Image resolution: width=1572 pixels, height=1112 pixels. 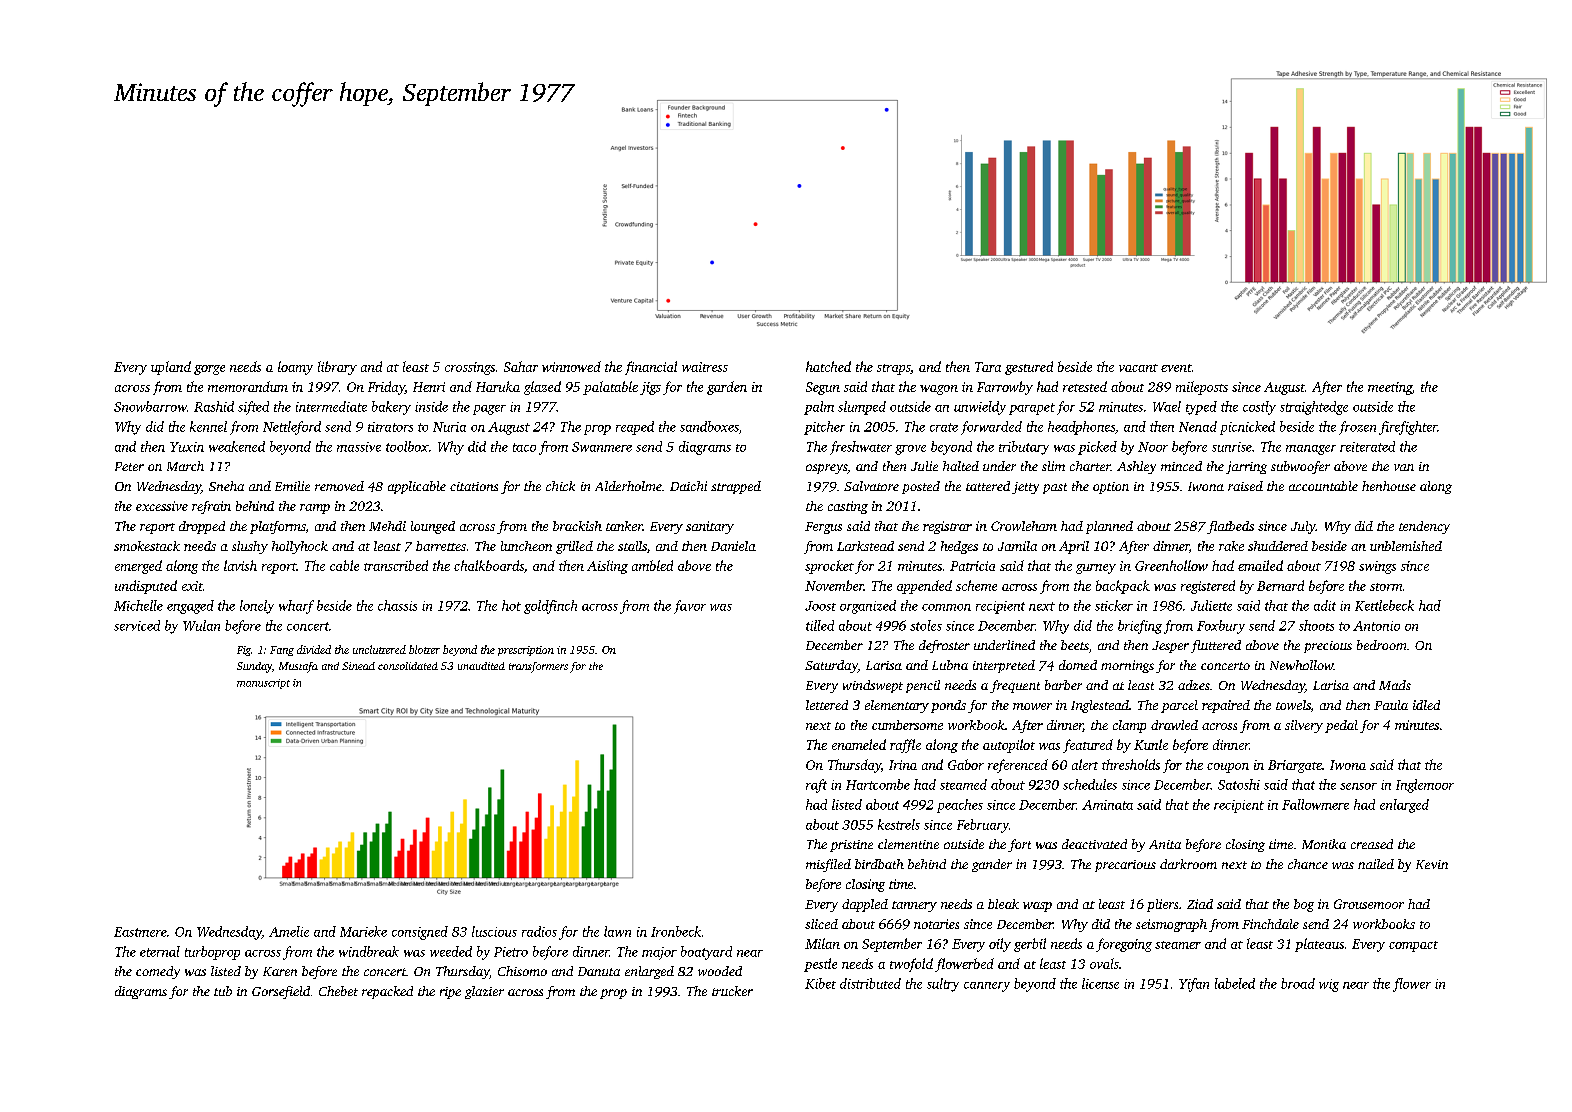 I want to click on comedy, so click(x=158, y=972).
